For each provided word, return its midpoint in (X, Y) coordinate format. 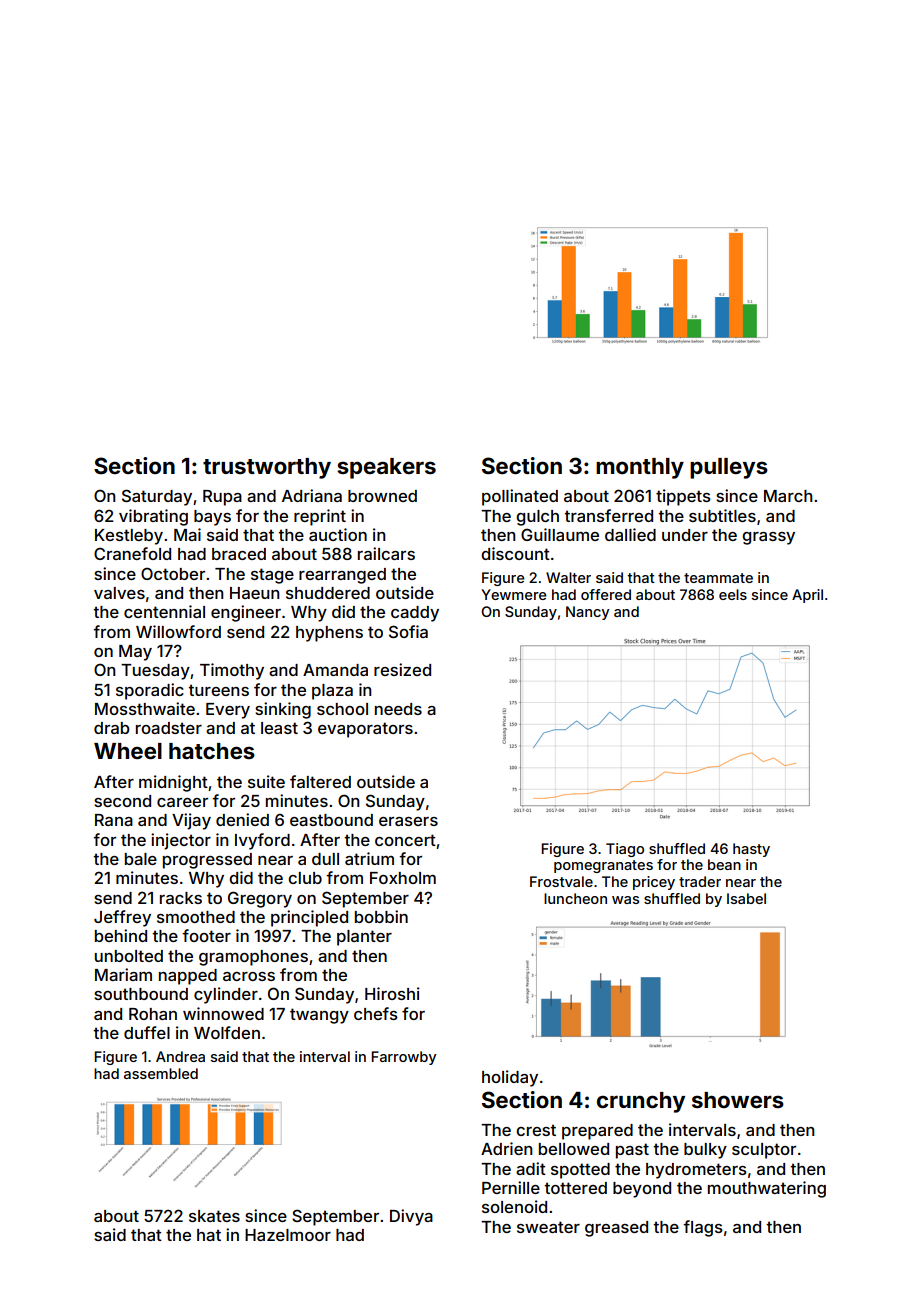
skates (214, 1216)
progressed (207, 861)
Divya (411, 1217)
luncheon (575, 898)
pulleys (729, 468)
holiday (510, 1078)
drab (112, 728)
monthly (640, 468)
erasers (408, 821)
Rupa (222, 498)
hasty (751, 850)
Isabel (746, 898)
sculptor (764, 1151)
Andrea (180, 1056)
